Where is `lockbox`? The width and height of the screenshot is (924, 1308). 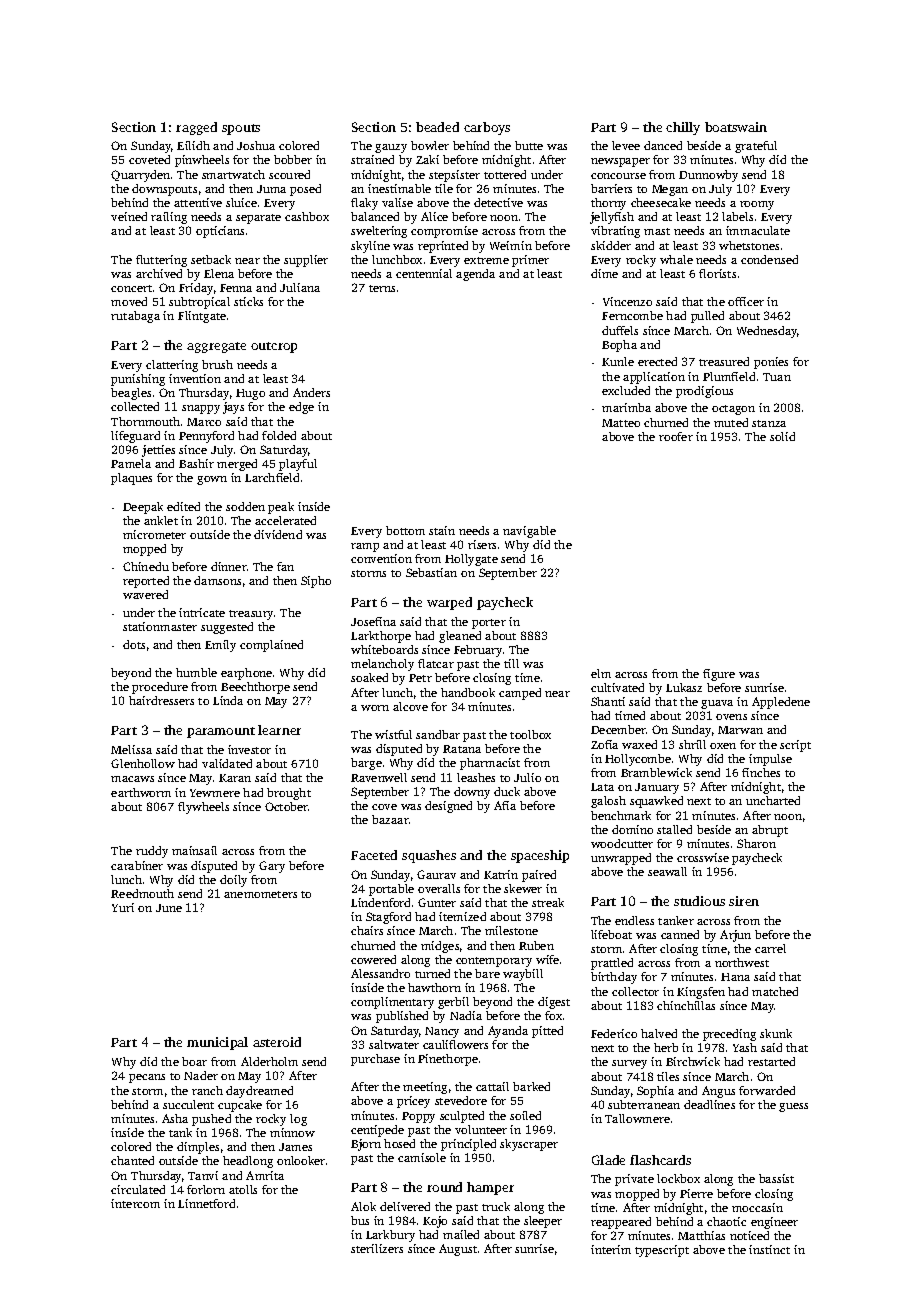 lockbox is located at coordinates (678, 1178).
